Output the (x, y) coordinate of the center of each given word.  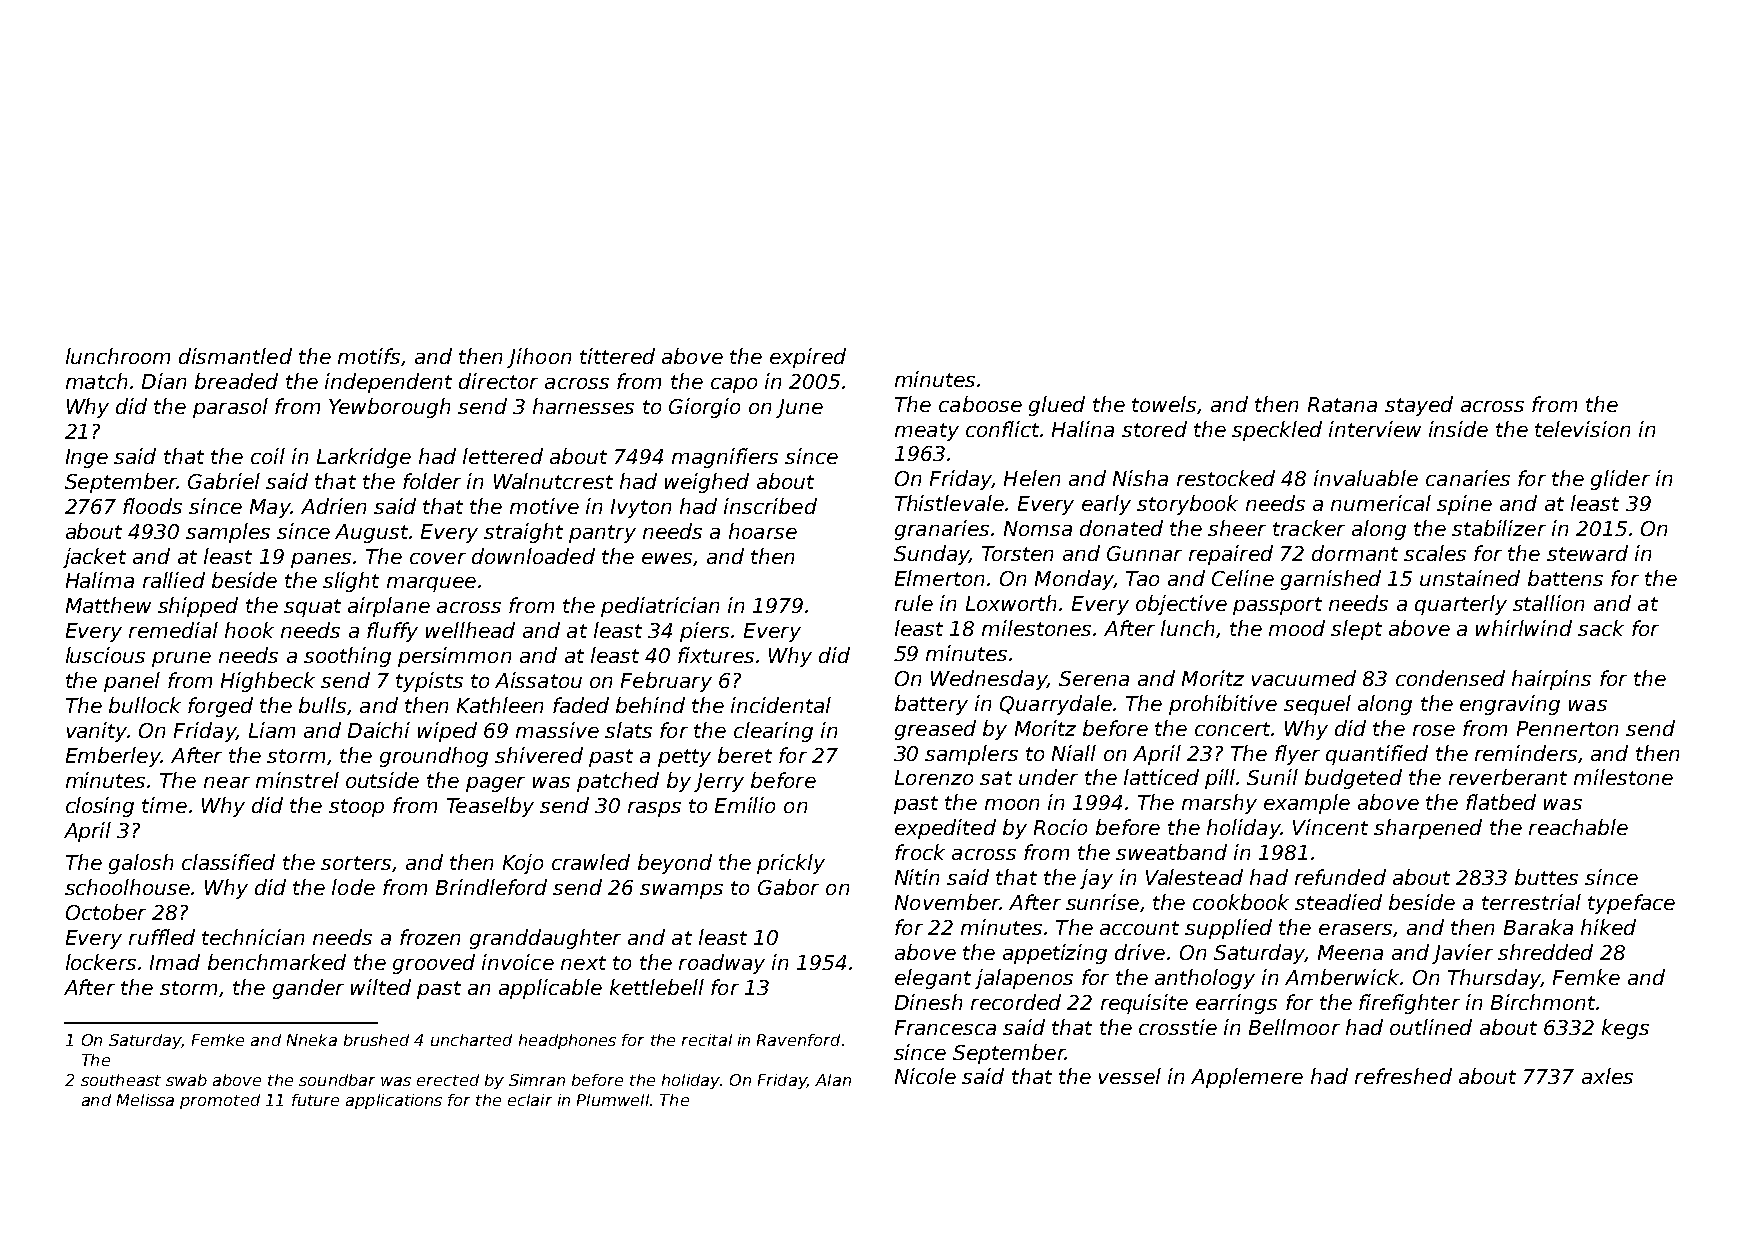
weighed (707, 483)
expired (808, 358)
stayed (1419, 406)
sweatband (1171, 852)
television (1582, 429)
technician (253, 937)
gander (308, 989)
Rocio (1060, 827)
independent (388, 383)
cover (438, 558)
